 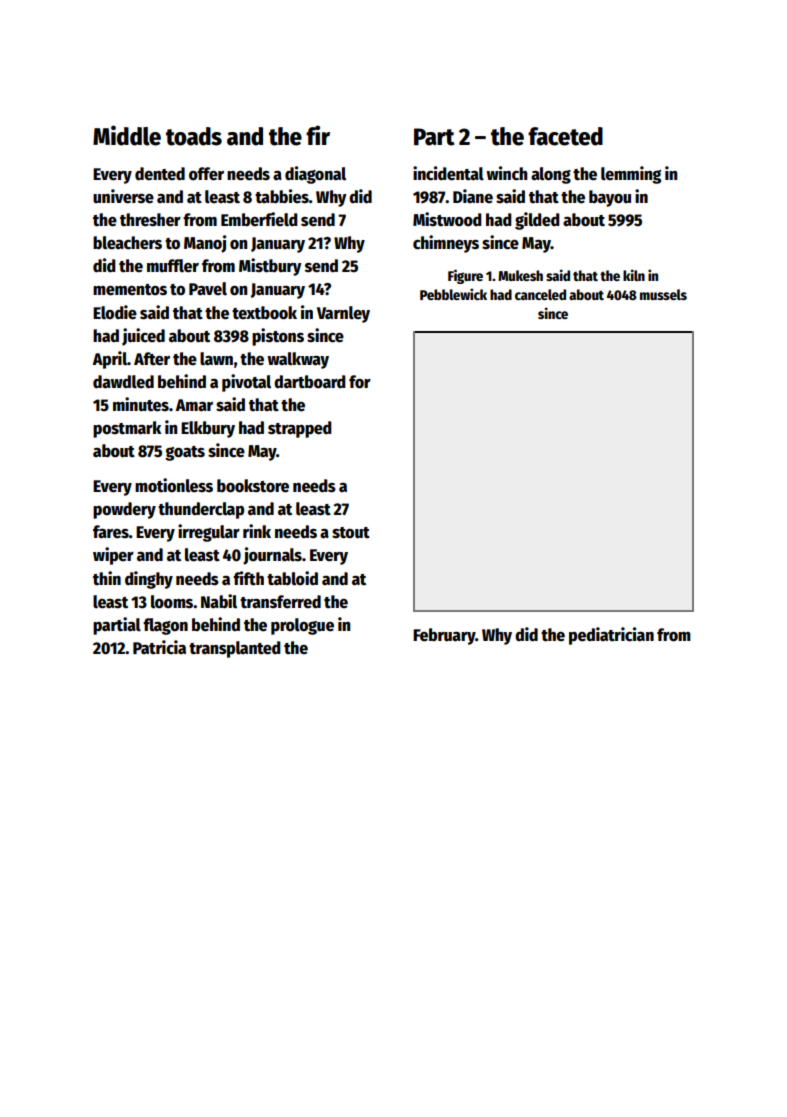 What do you see at coordinates (351, 533) in the document?
I see `stout` at bounding box center [351, 533].
